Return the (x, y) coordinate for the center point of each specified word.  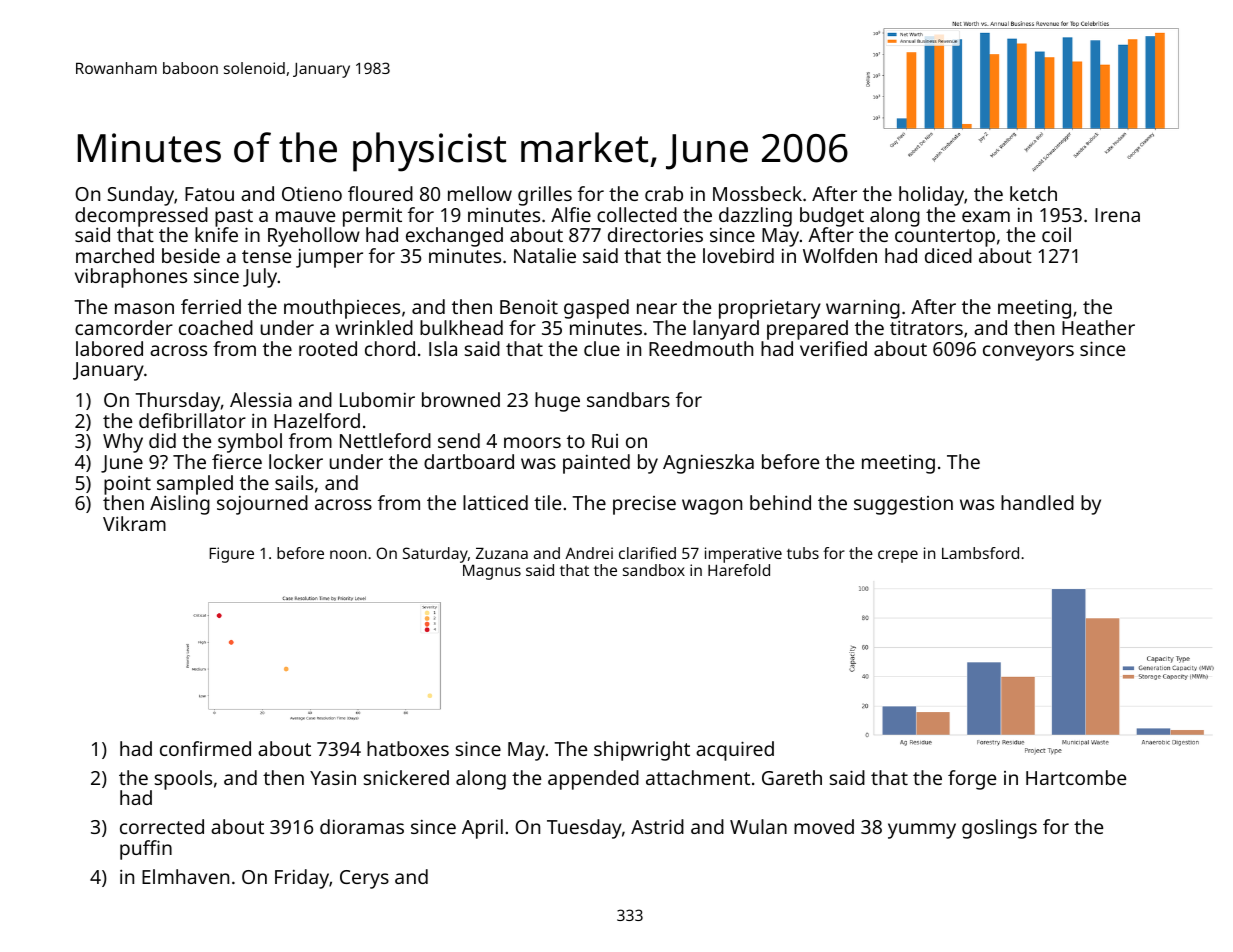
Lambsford (980, 553)
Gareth (792, 777)
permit (372, 217)
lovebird (738, 255)
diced (948, 255)
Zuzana (502, 553)
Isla (443, 348)
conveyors (1028, 353)
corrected (162, 826)
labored (109, 348)
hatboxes (408, 748)
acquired (735, 751)
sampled (195, 485)
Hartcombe (1076, 777)
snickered (406, 777)
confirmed (205, 748)
